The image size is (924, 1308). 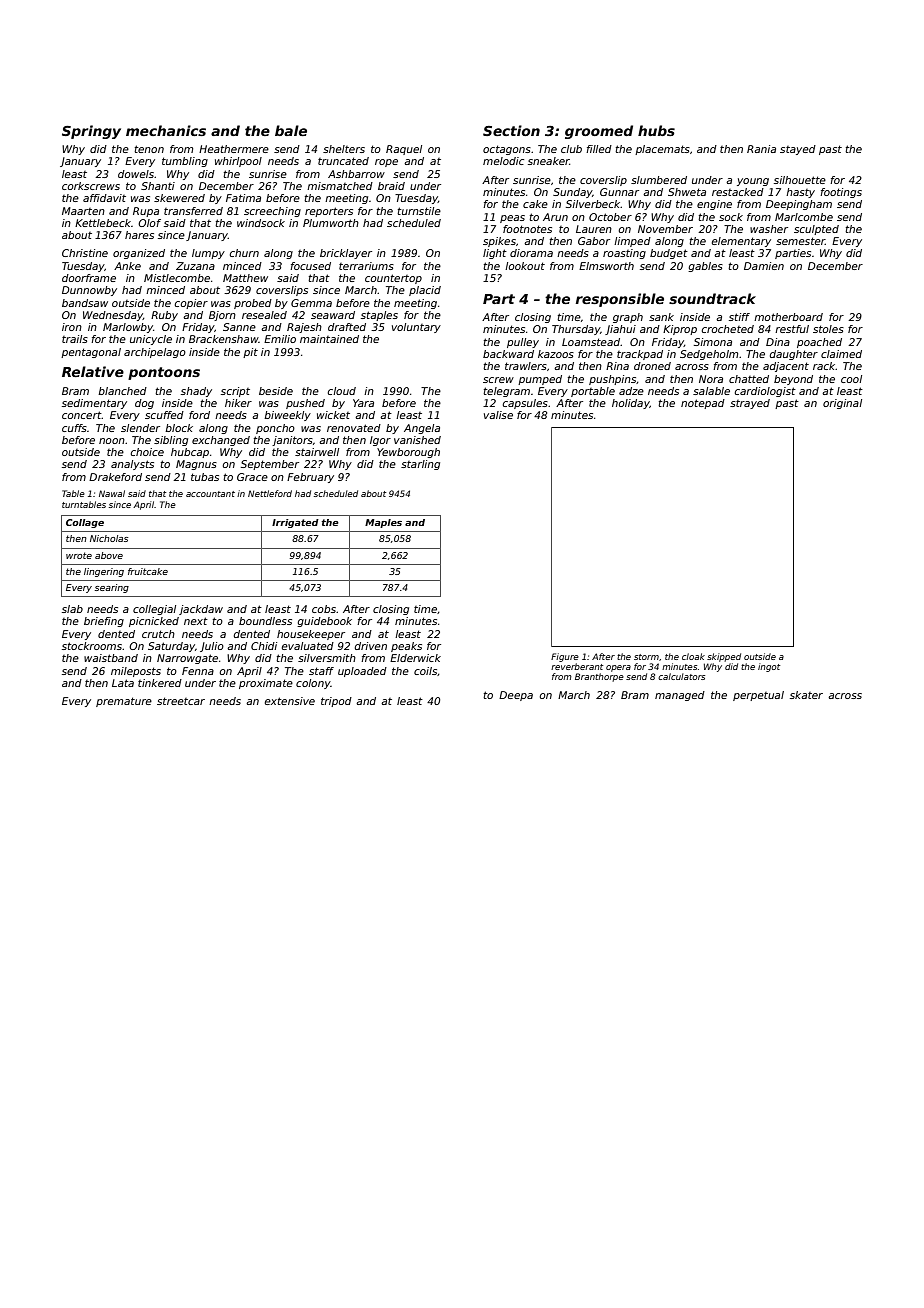 I want to click on claimed, so click(x=841, y=354).
